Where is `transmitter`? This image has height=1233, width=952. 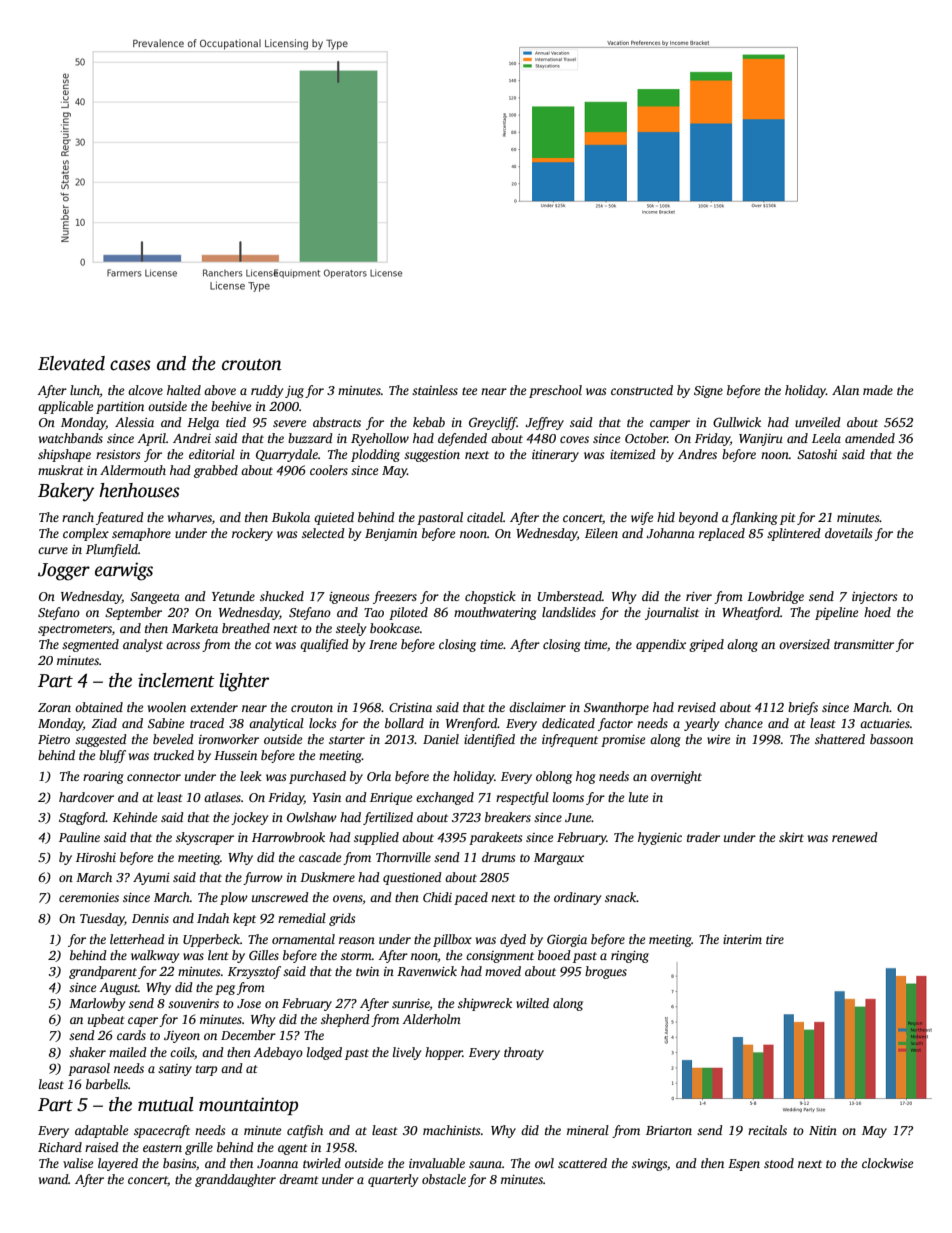
transmitter is located at coordinates (864, 644).
